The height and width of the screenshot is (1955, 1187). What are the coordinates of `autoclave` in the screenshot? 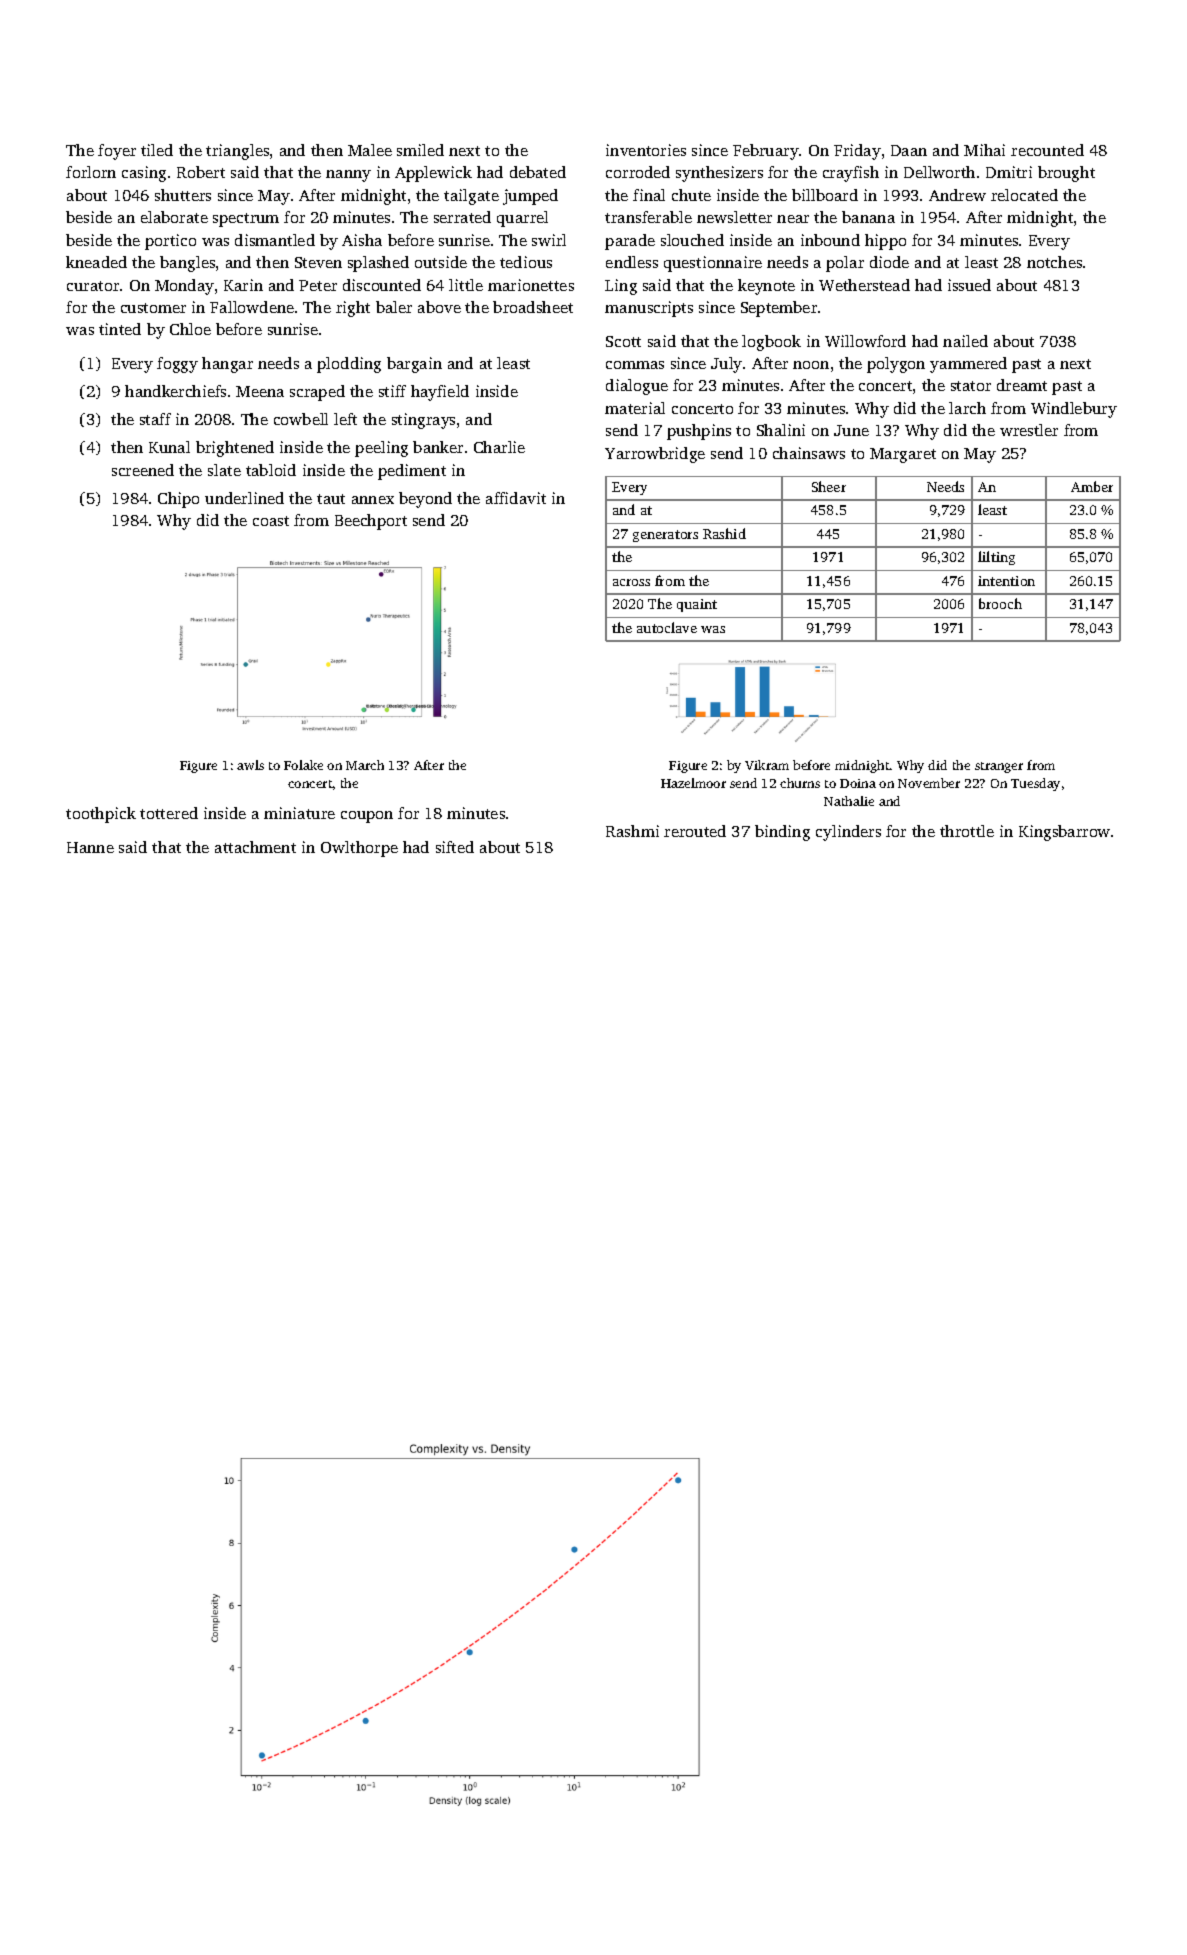 It's located at (667, 627).
